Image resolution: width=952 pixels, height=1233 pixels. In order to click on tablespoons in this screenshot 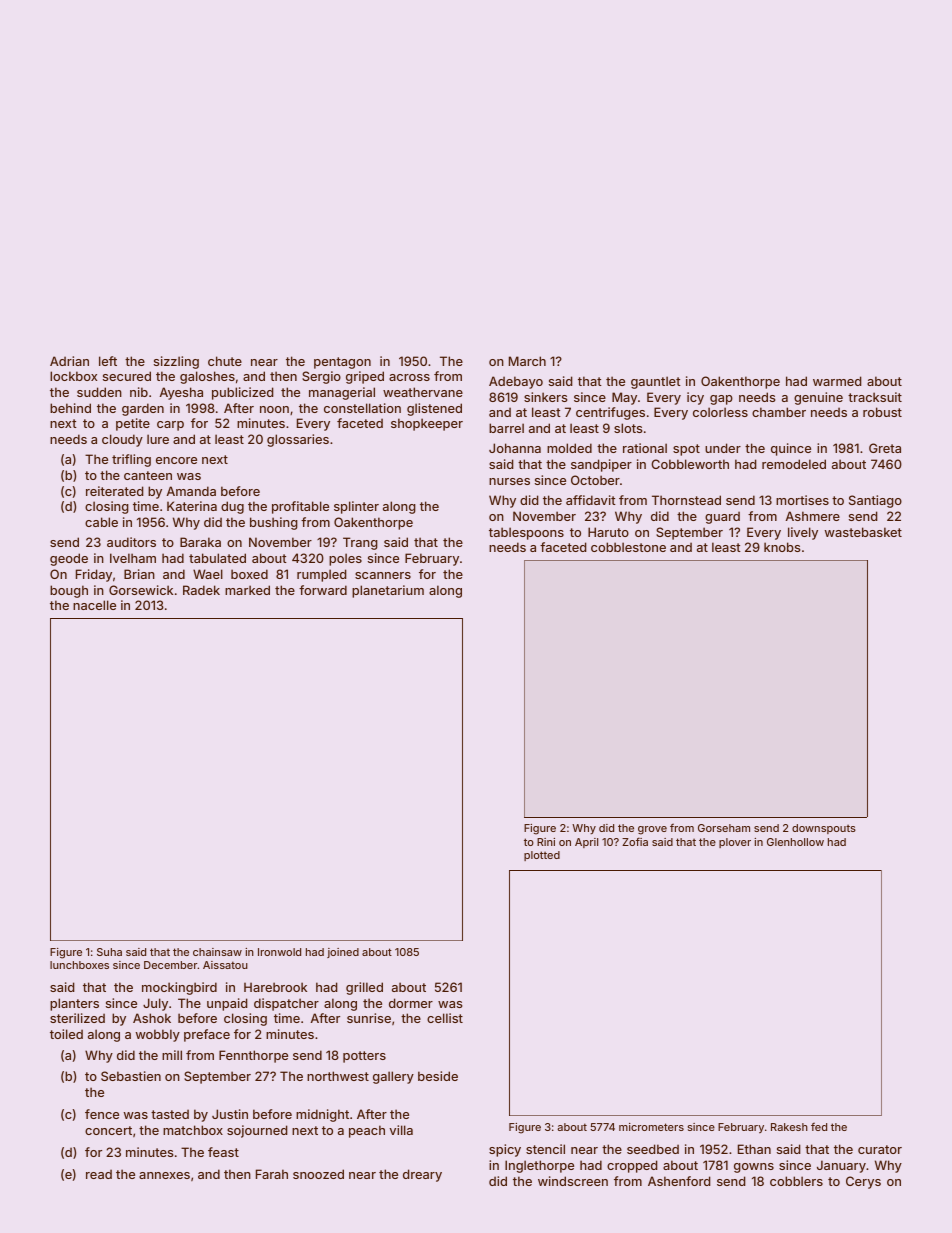, I will do `click(526, 533)`.
